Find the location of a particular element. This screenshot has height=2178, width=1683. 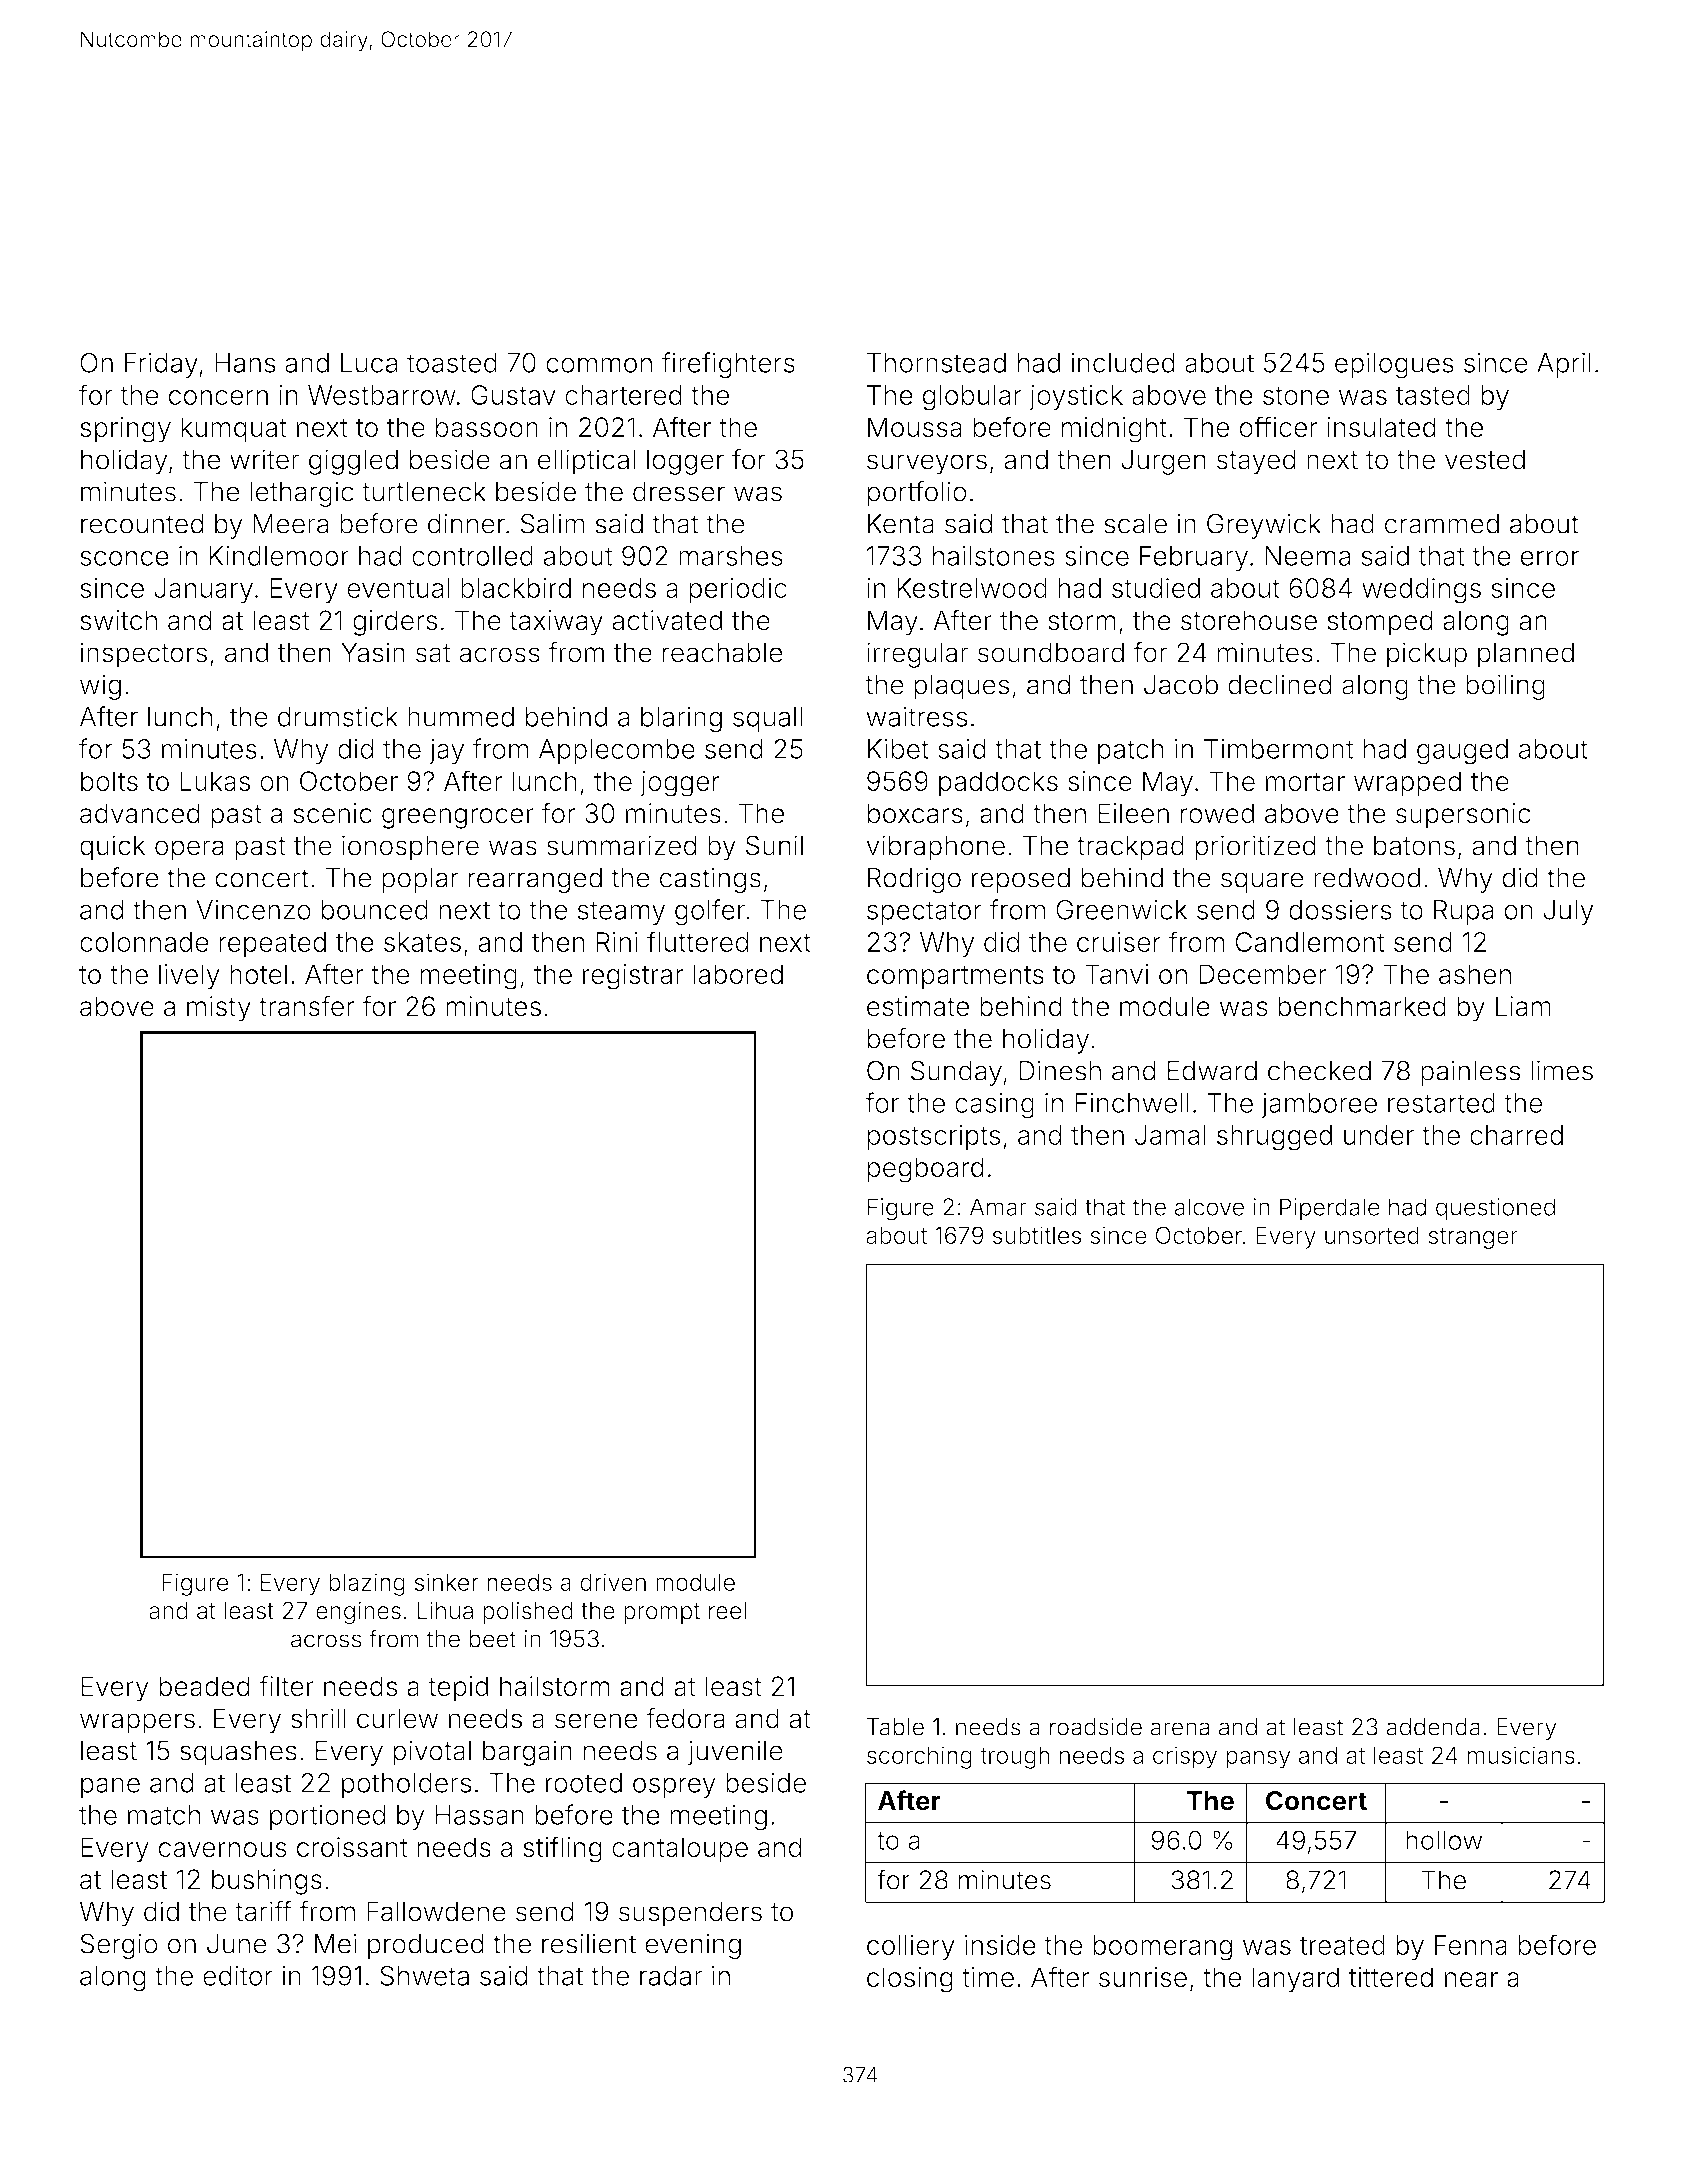

misty is located at coordinates (219, 1009).
